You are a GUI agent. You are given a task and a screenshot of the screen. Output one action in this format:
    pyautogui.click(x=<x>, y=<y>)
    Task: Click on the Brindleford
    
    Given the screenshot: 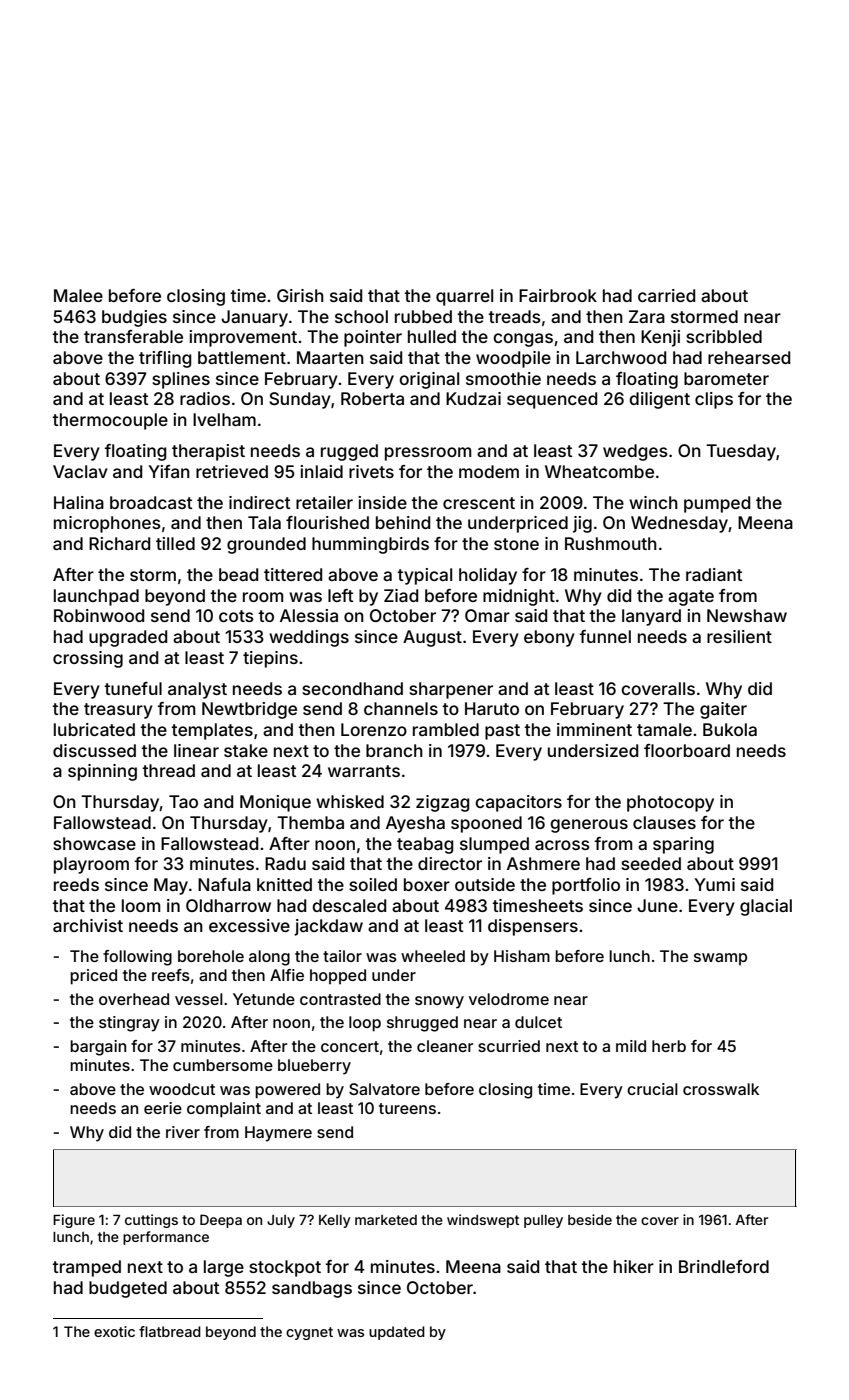 What is the action you would take?
    pyautogui.click(x=724, y=1266)
